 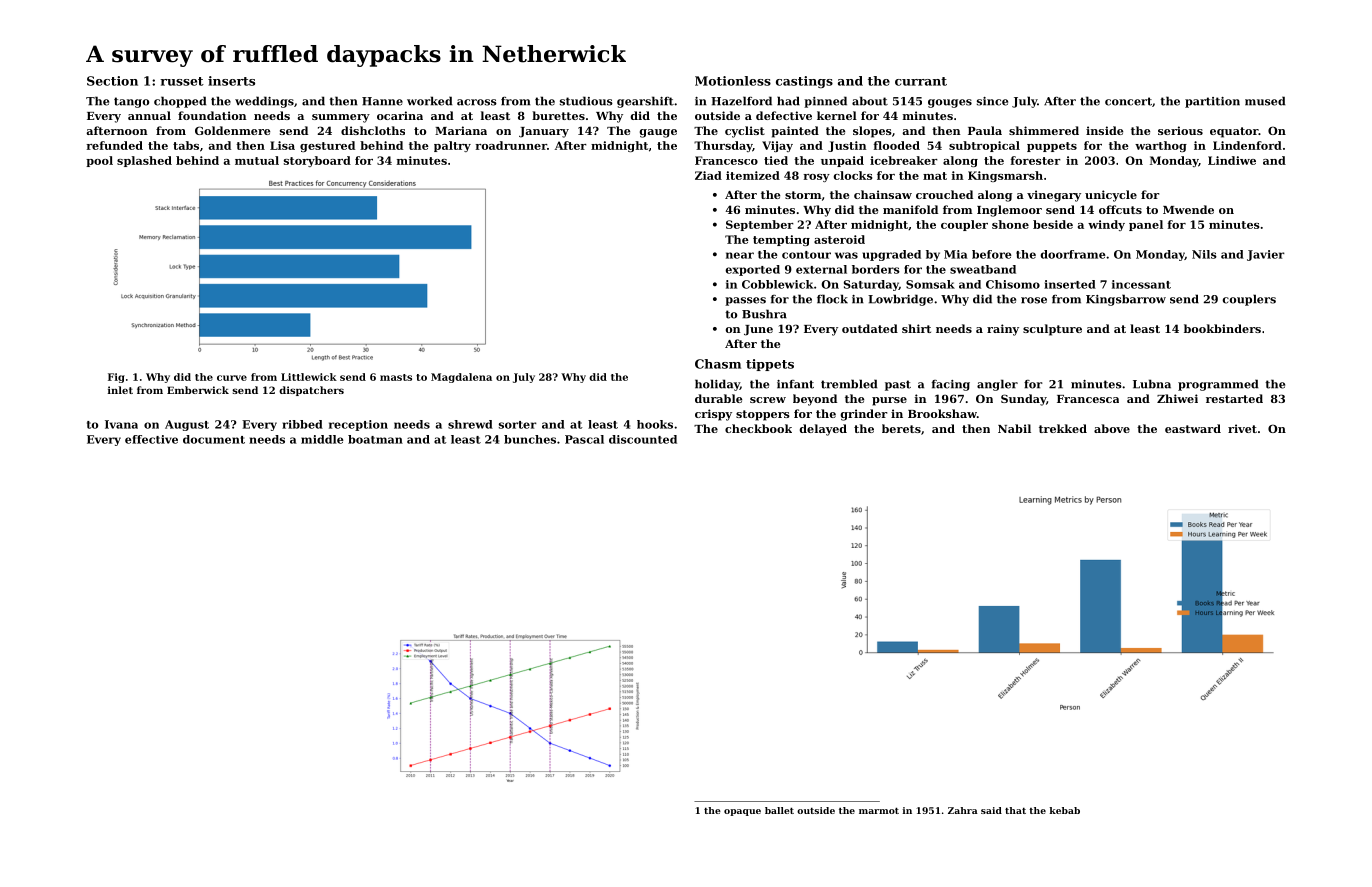 I want to click on delayed, so click(x=823, y=430).
